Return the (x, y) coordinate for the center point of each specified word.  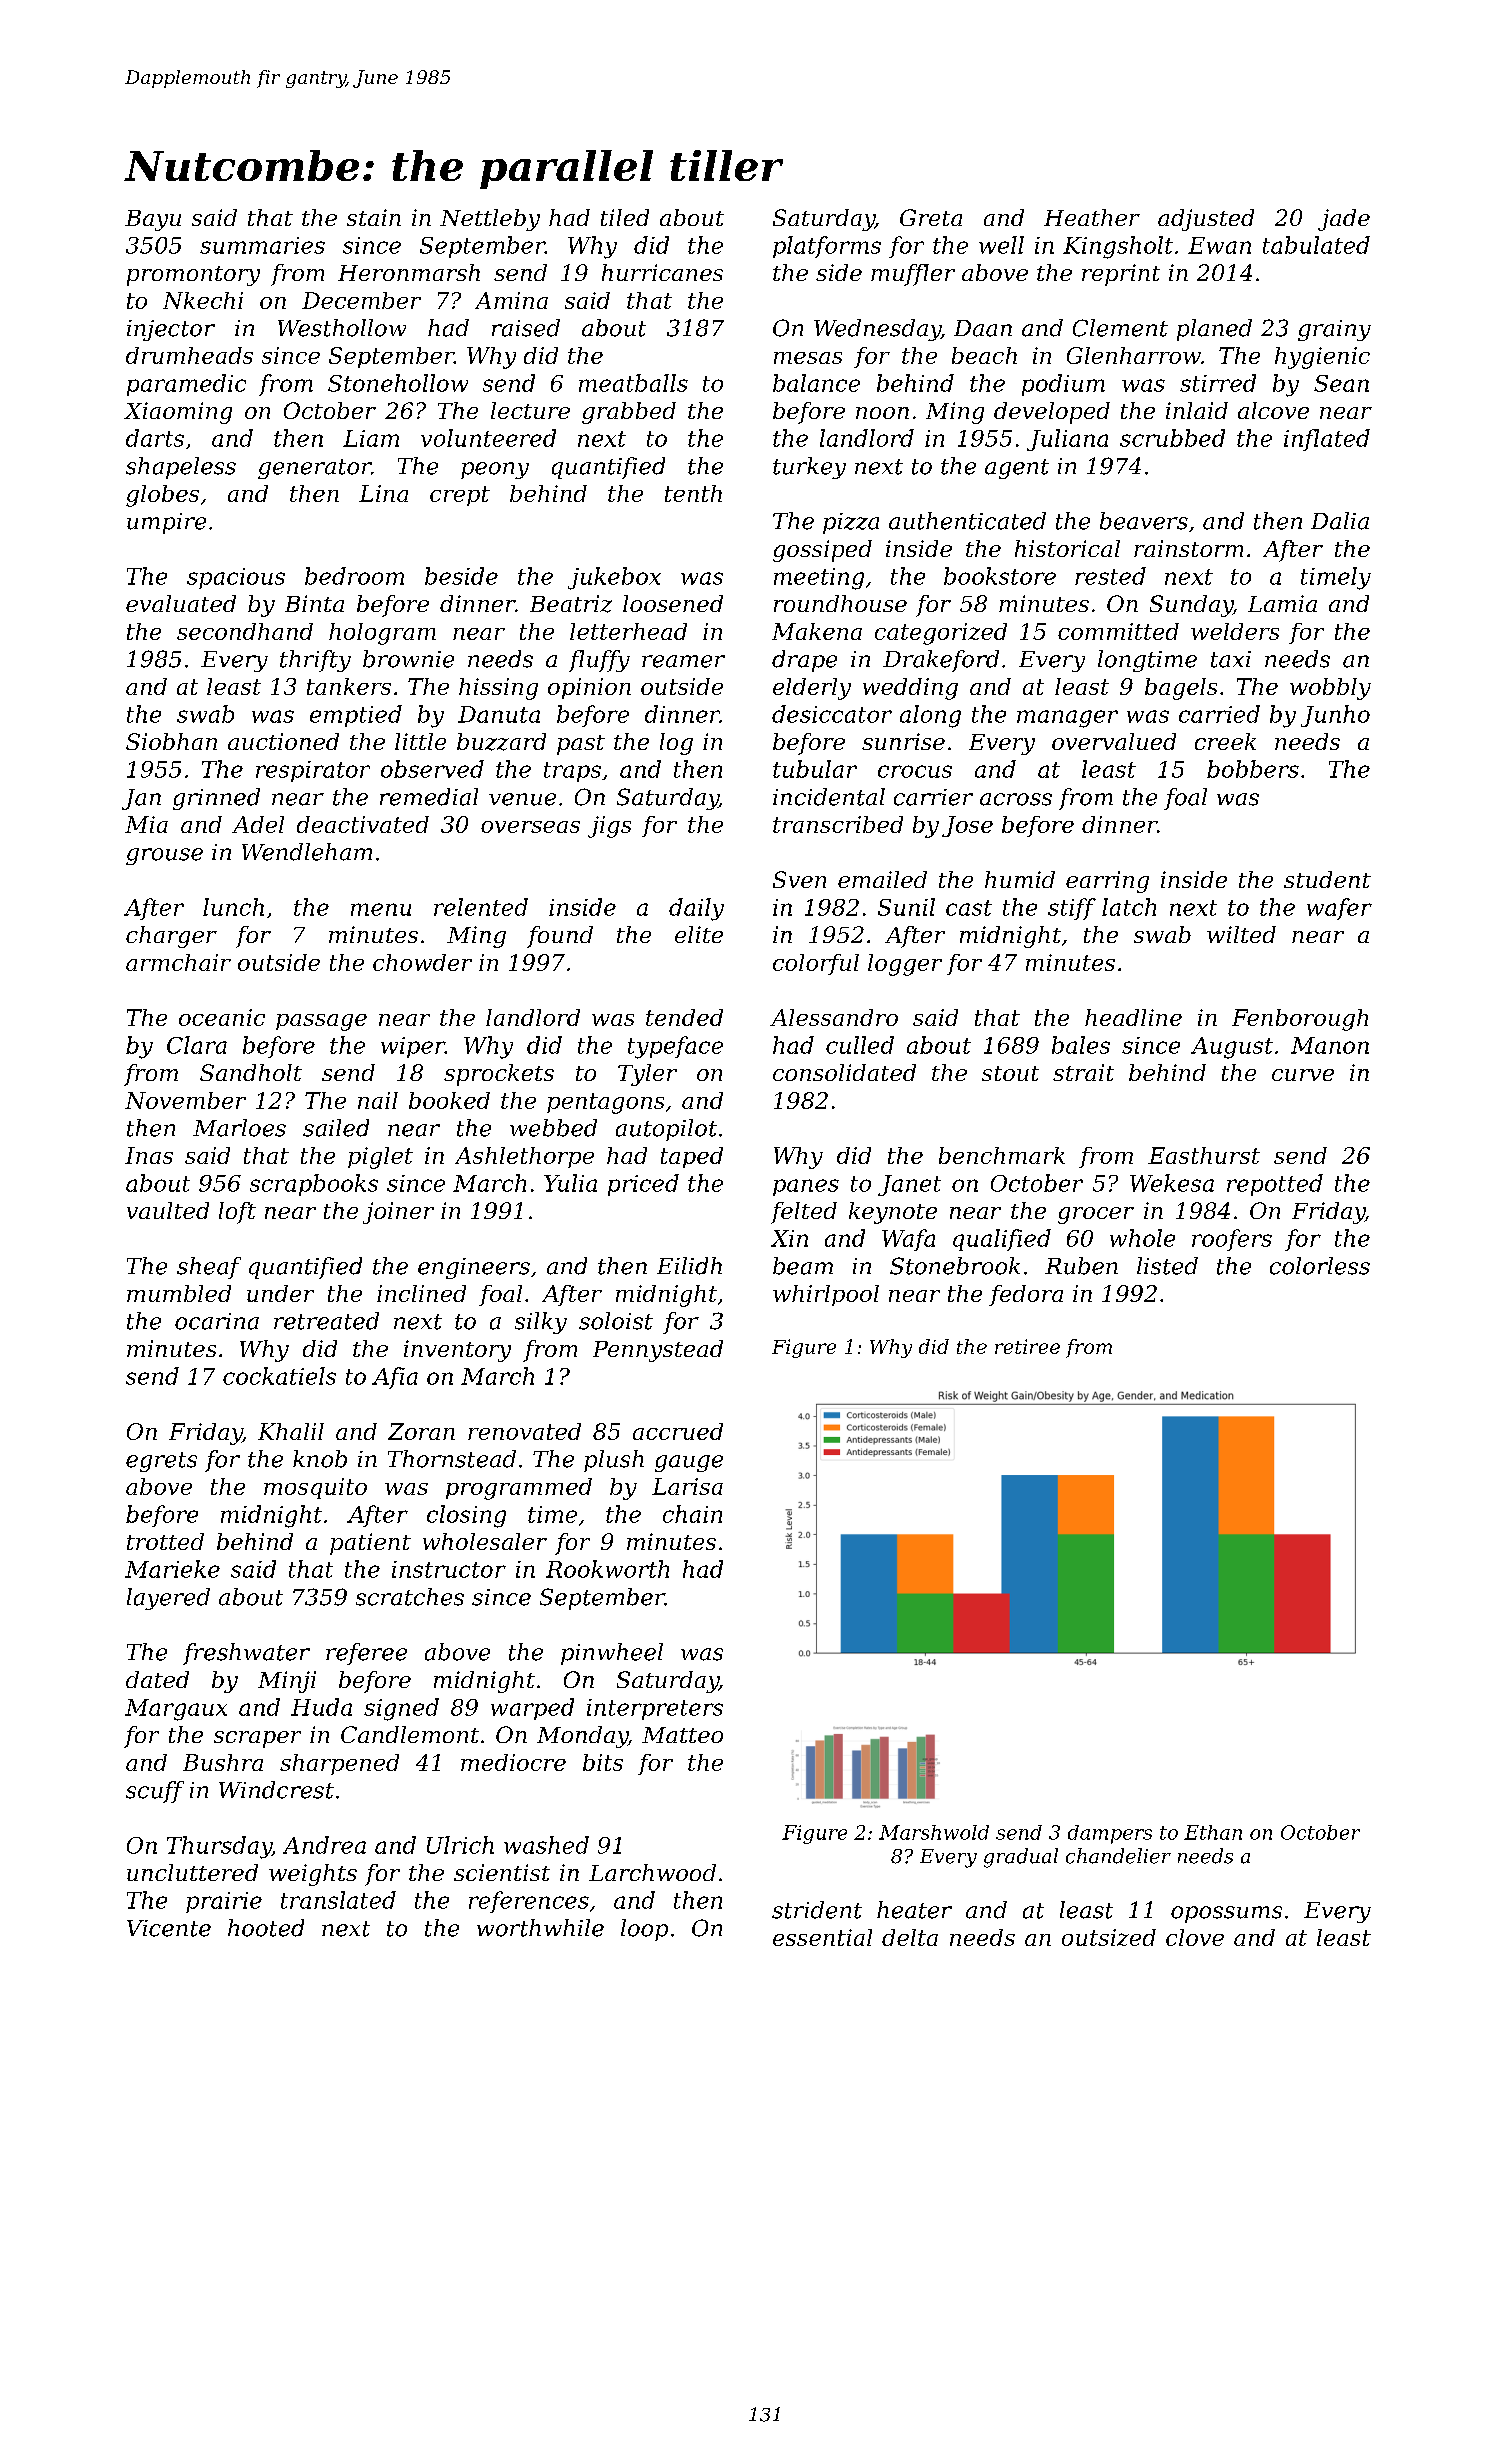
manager (1067, 719)
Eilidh (689, 1266)
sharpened (339, 1764)
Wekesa (1172, 1183)
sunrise (903, 741)
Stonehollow (398, 383)
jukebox (614, 578)
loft (237, 1213)
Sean (1341, 383)
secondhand (245, 631)
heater (914, 1910)
